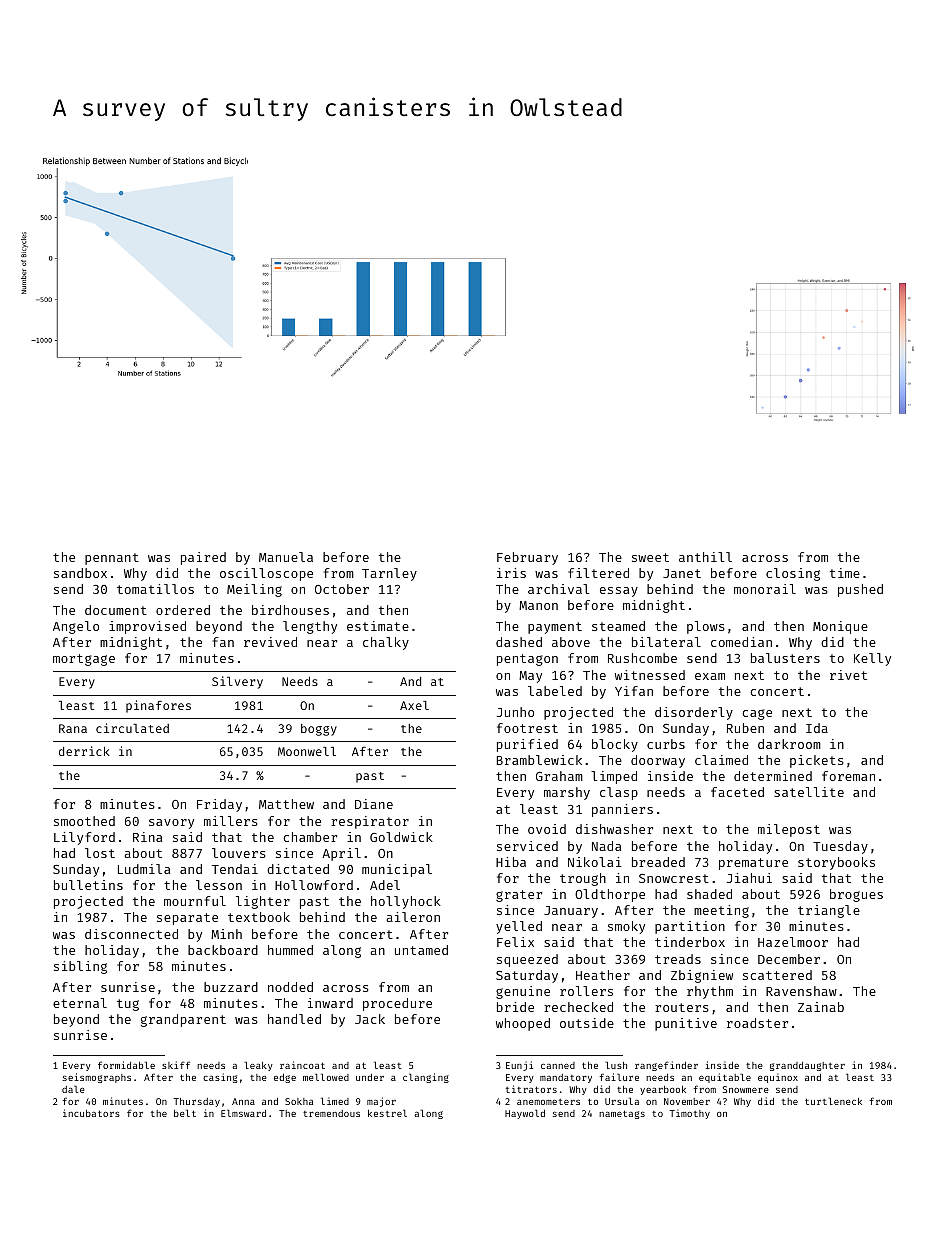 The height and width of the screenshot is (1233, 952). Describe the element at coordinates (112, 559) in the screenshot. I see `pennant` at that location.
